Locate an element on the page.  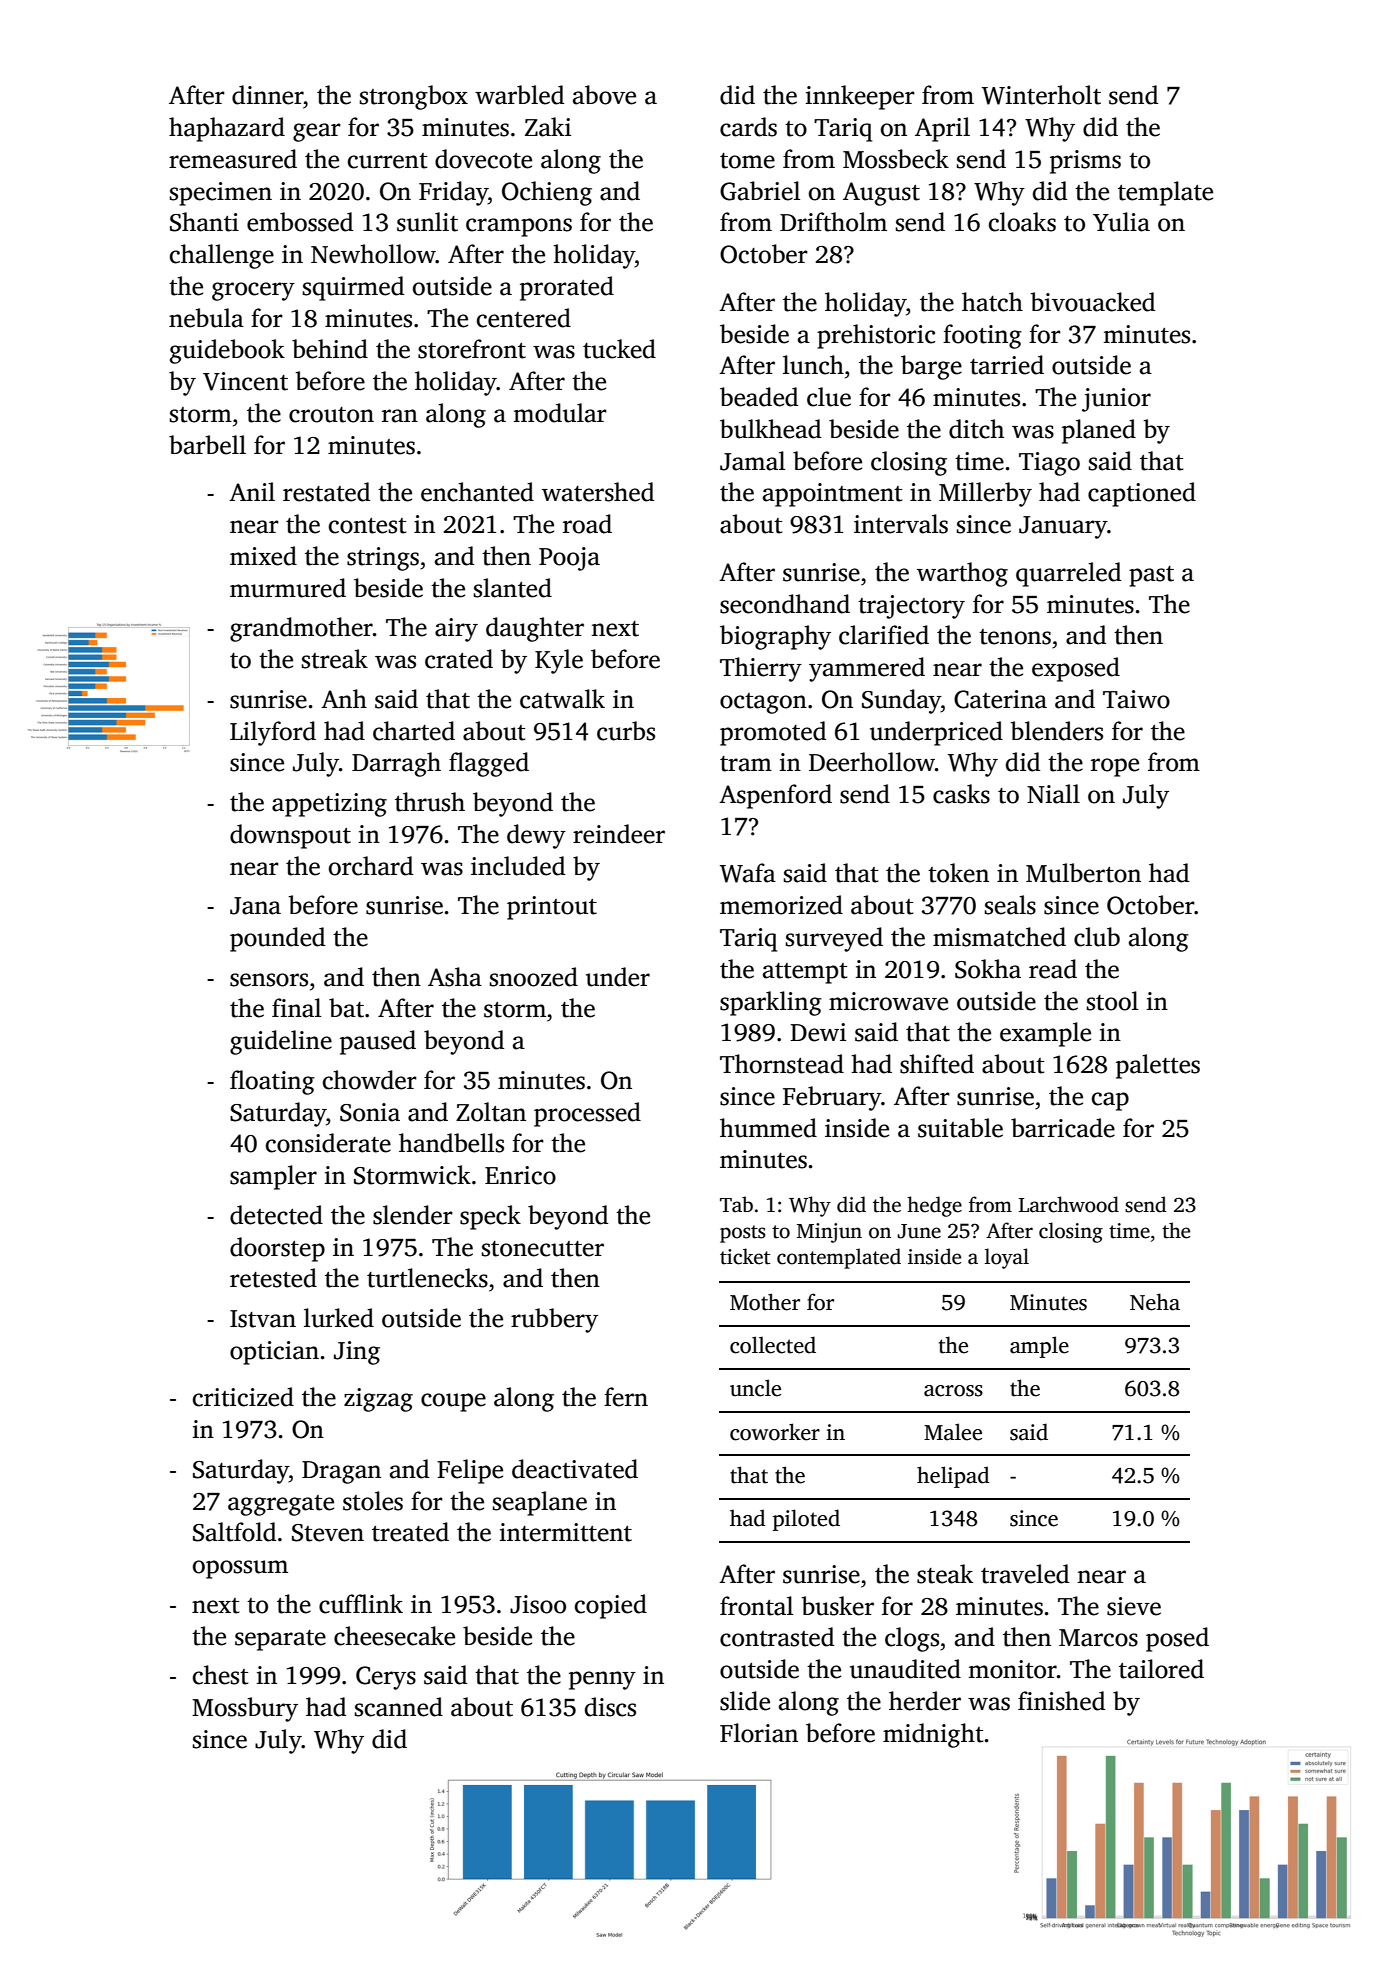
blenders is located at coordinates (1056, 731).
